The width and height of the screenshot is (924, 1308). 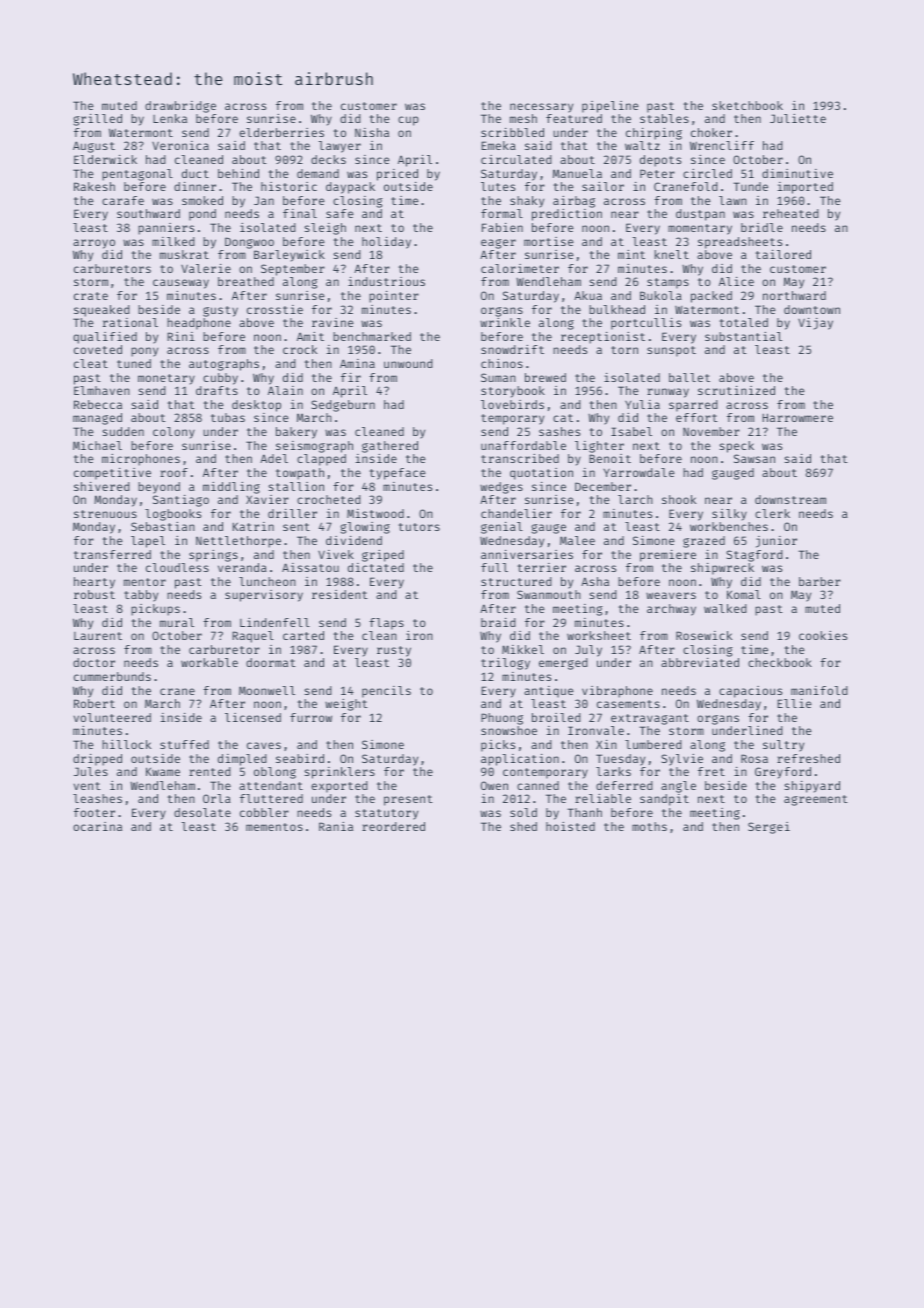 I want to click on dictated, so click(x=376, y=567).
